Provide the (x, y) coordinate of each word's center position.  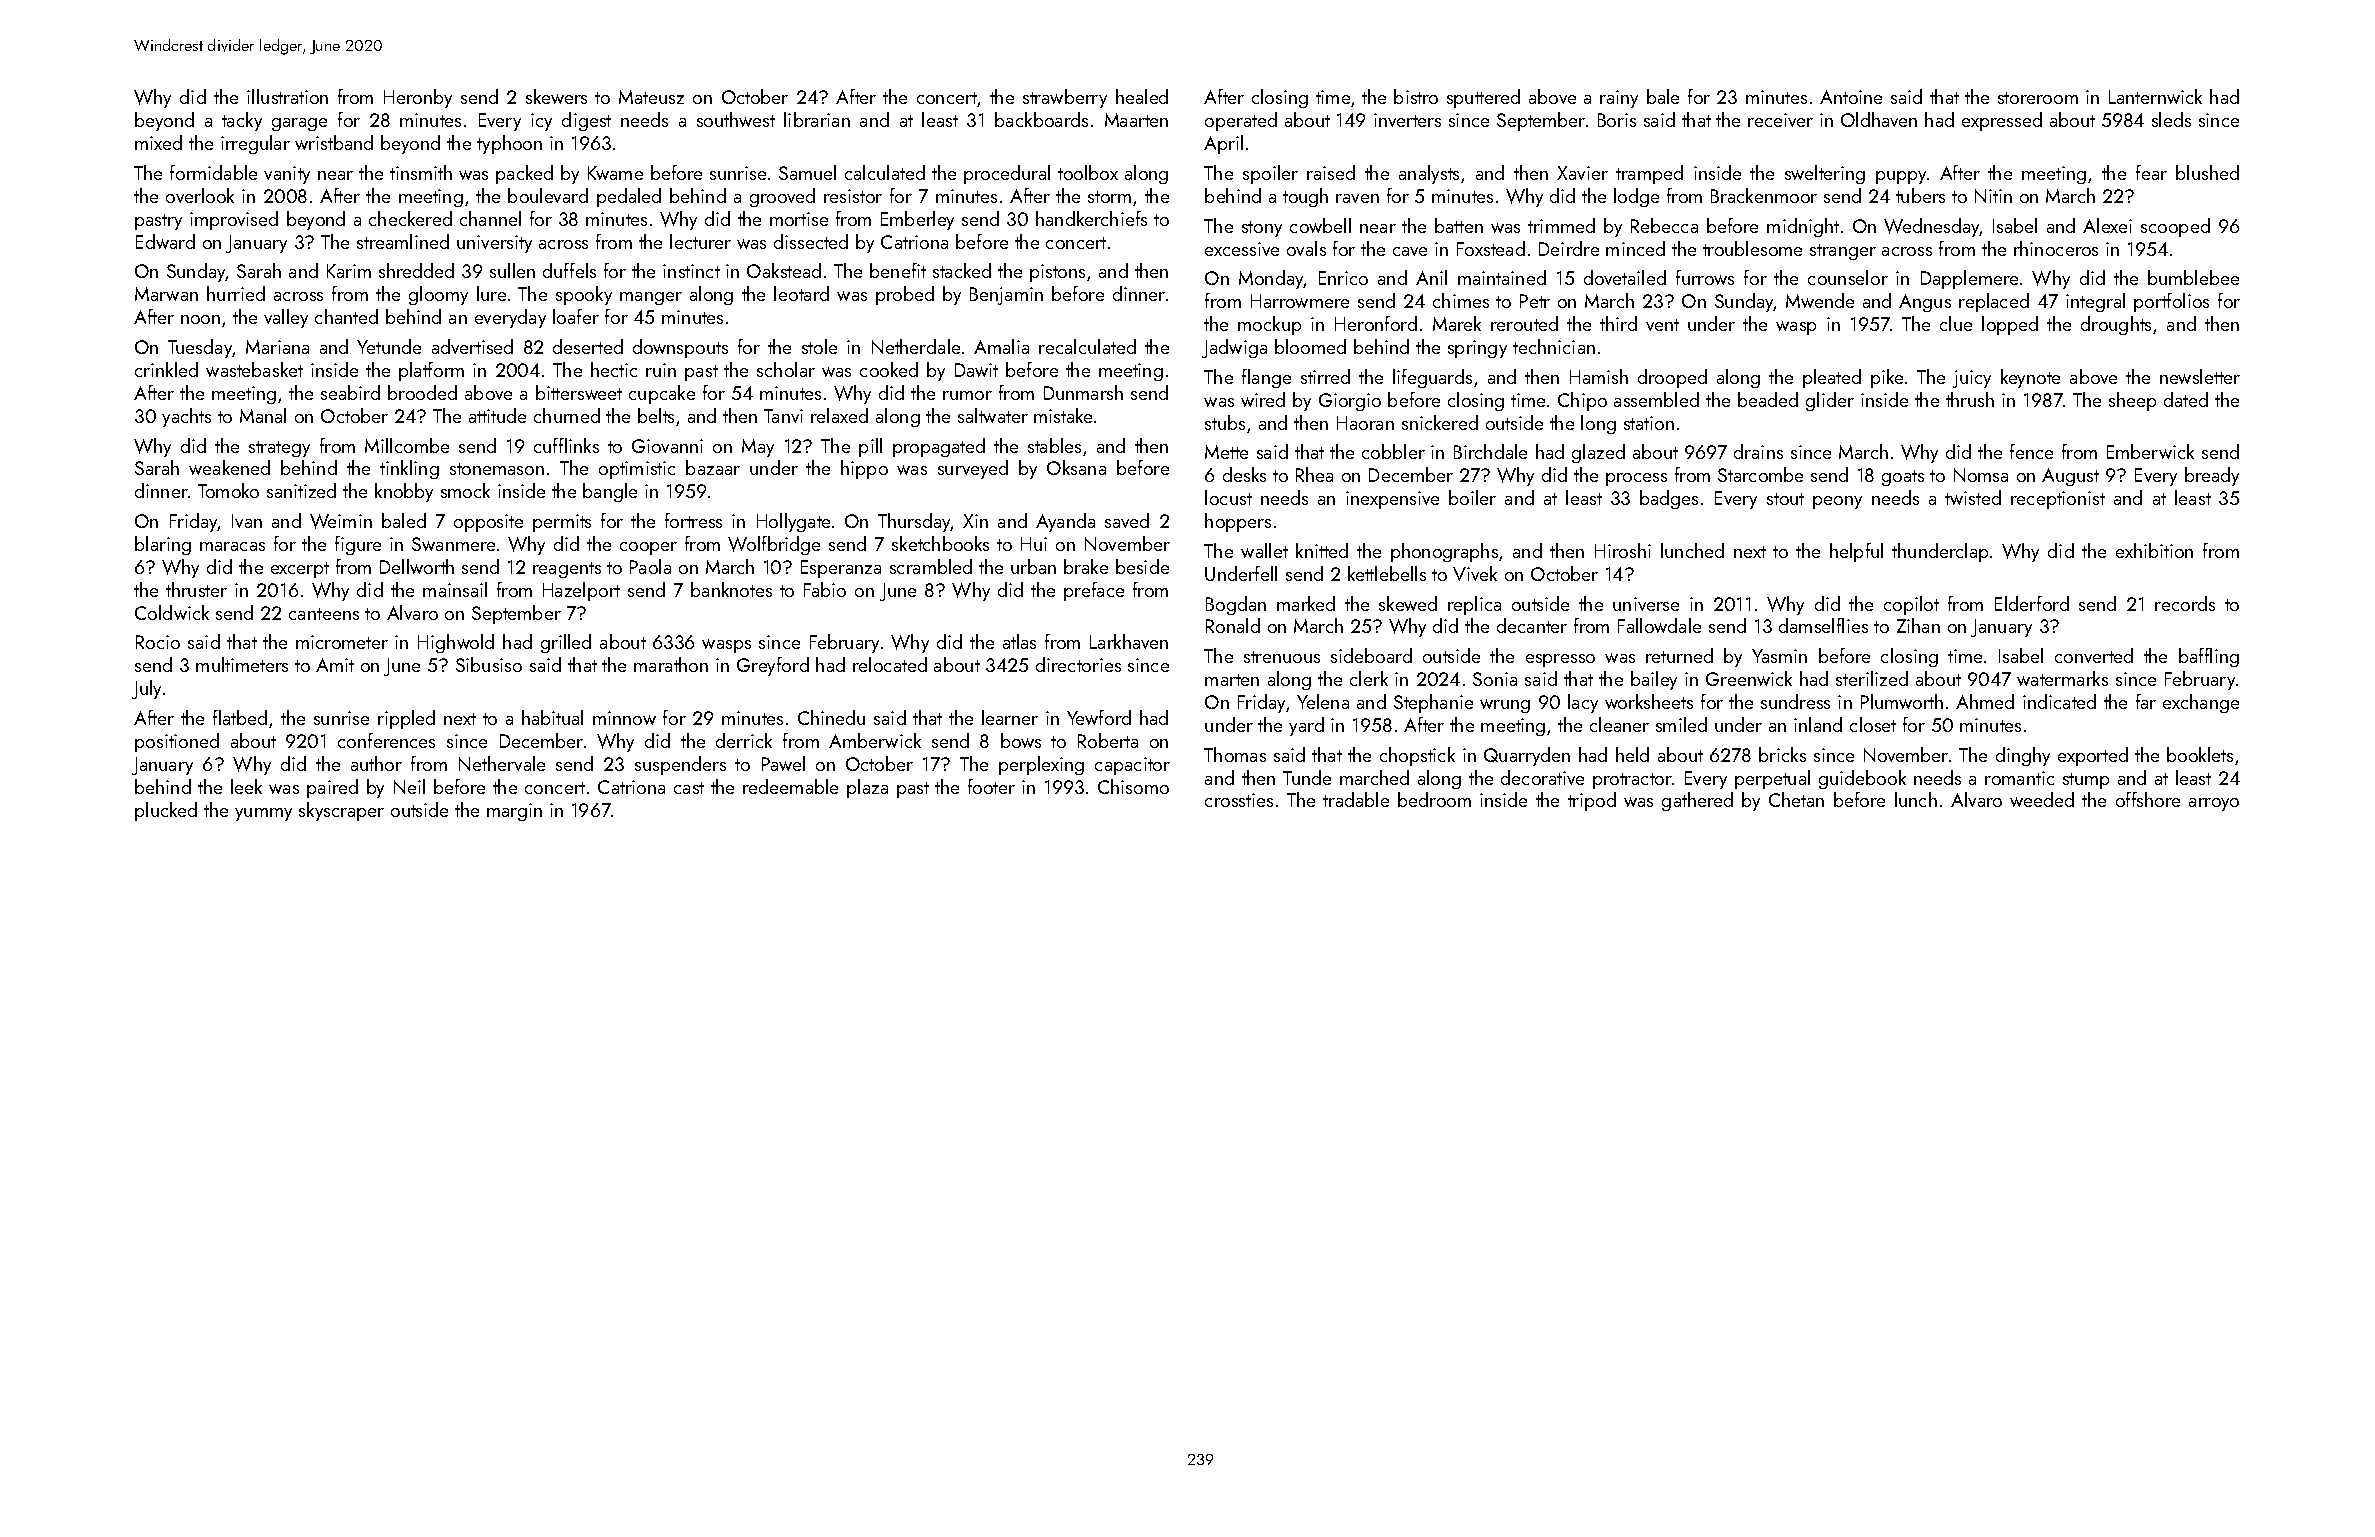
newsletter (2200, 376)
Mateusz (651, 97)
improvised (234, 220)
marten (1232, 680)
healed (1142, 96)
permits (562, 523)
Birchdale (1490, 451)
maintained (1502, 277)
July (146, 689)
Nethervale (502, 763)
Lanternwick (2155, 96)
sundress (1795, 701)
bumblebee (2193, 277)
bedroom (1434, 799)
